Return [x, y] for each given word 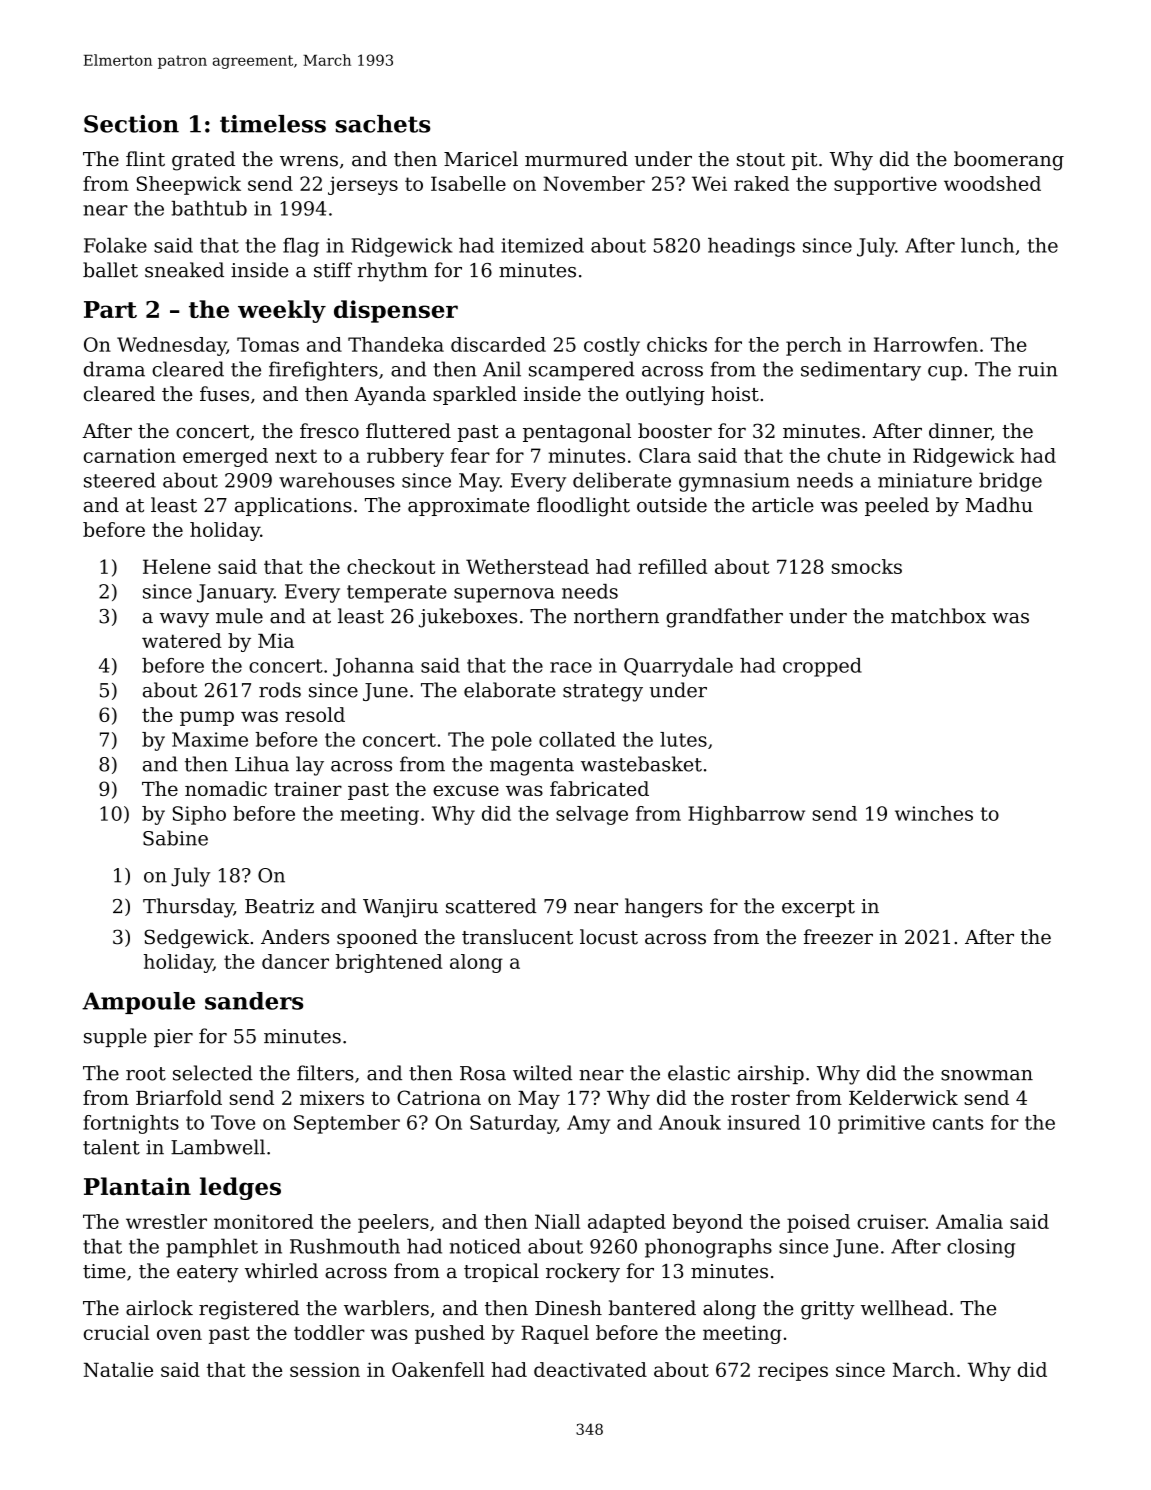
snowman [987, 1075]
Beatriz [279, 906]
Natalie [118, 1369]
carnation [130, 455]
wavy [184, 620]
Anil [502, 369]
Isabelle [468, 183]
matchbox [938, 616]
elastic [699, 1073]
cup [945, 373]
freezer [838, 937]
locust [609, 937]
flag [301, 247]
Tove [233, 1122]
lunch [987, 245]
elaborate [510, 690]
